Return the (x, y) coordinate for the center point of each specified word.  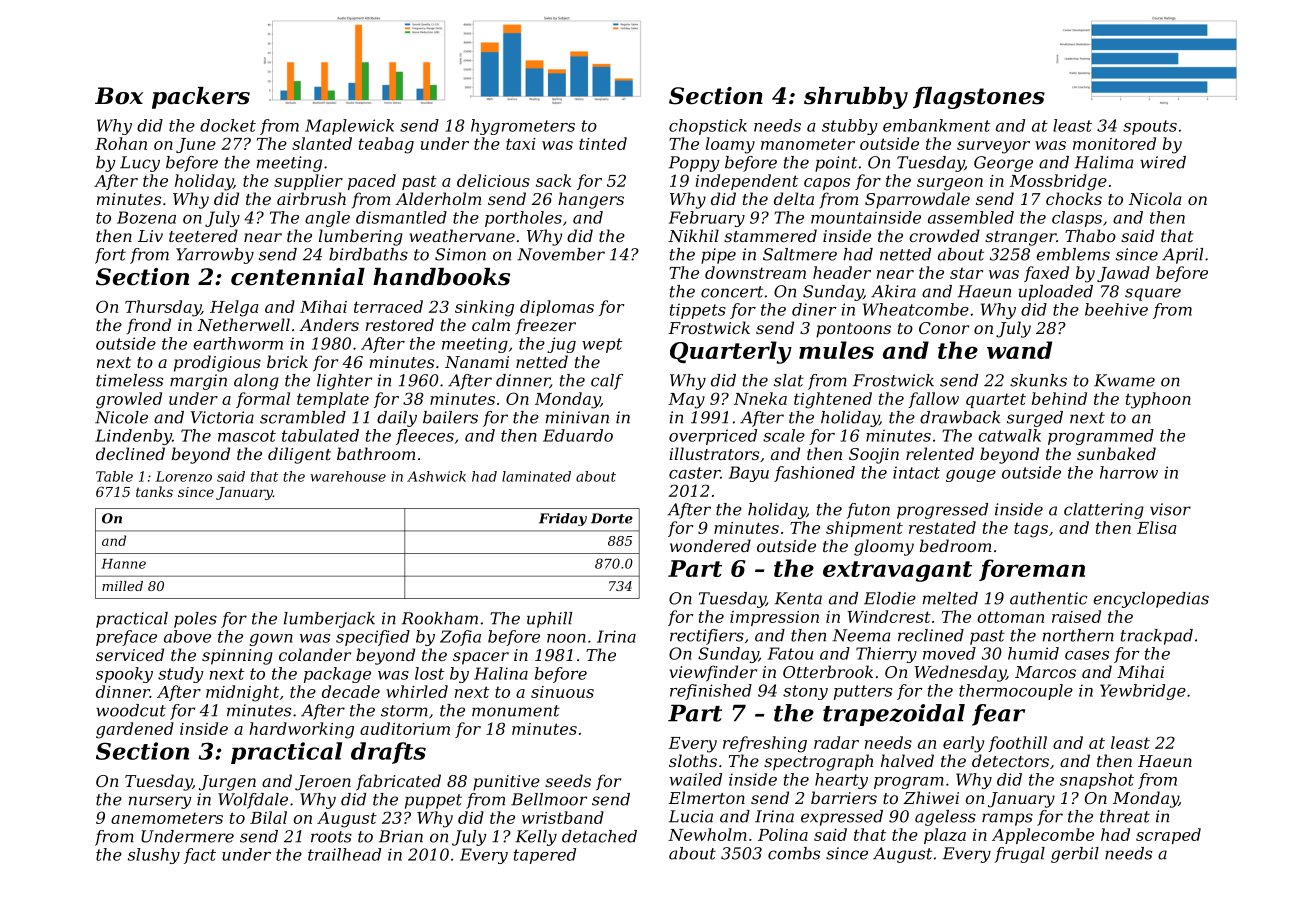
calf (607, 382)
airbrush (311, 198)
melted (950, 598)
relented (940, 453)
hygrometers (523, 127)
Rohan (121, 143)
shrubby (856, 98)
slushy (154, 856)
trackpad (1157, 637)
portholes (523, 219)
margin (198, 382)
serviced (130, 654)
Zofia (460, 638)
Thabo (1090, 235)
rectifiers (707, 637)
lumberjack (329, 620)
